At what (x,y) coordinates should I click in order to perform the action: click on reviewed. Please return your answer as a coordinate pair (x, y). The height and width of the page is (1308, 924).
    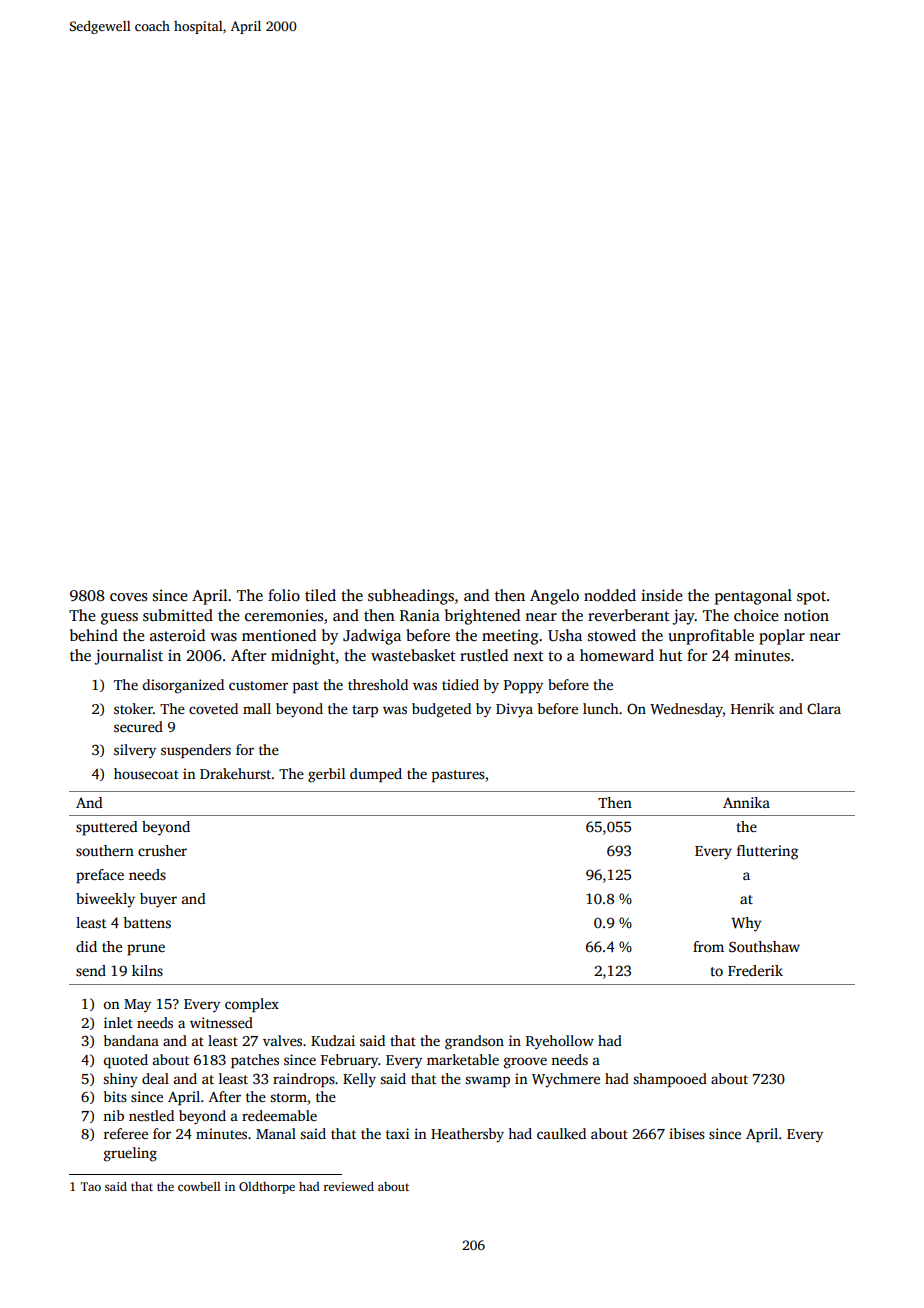
    Looking at the image, I should click on (348, 1186).
